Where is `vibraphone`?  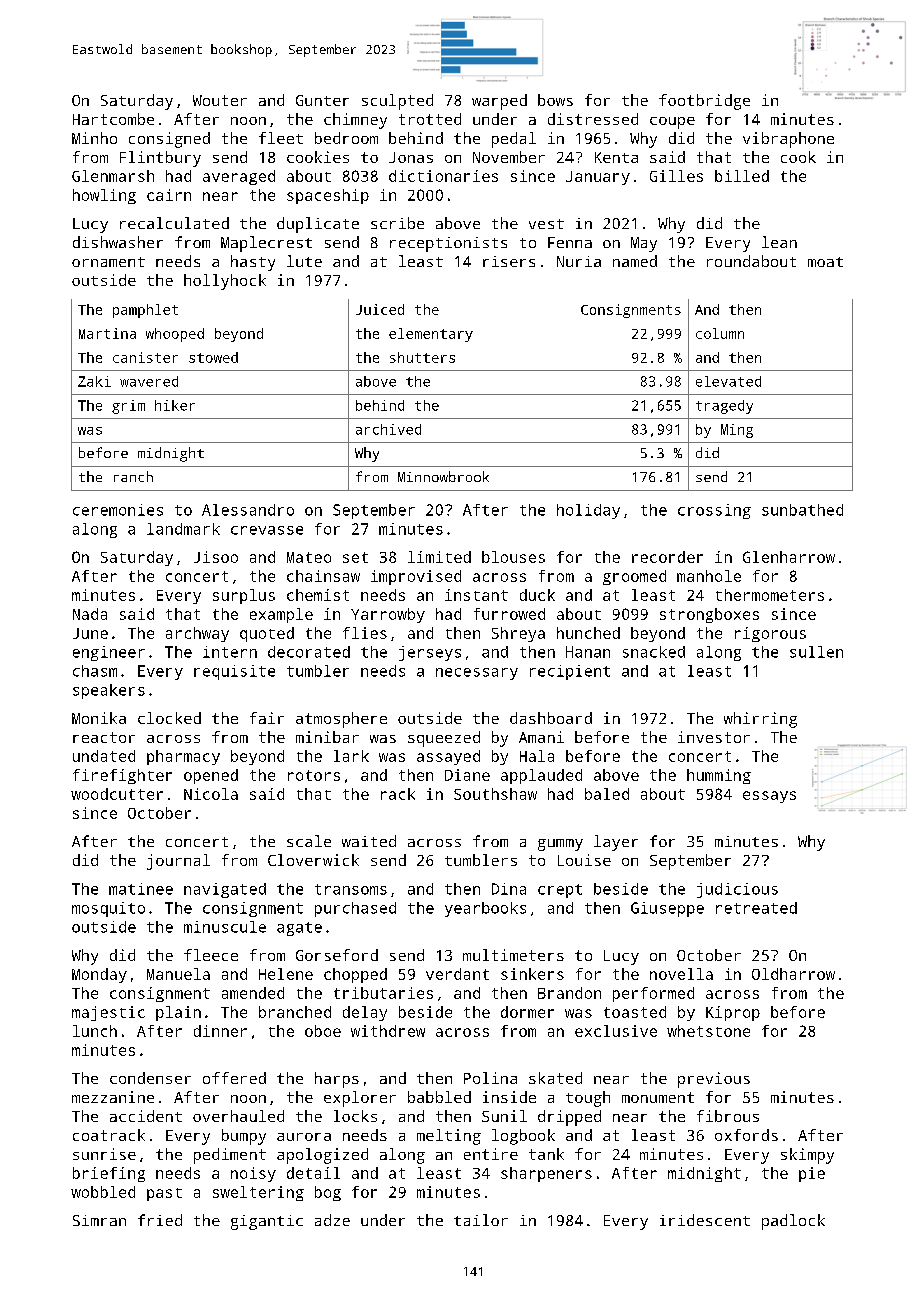
vibraphone is located at coordinates (788, 140).
